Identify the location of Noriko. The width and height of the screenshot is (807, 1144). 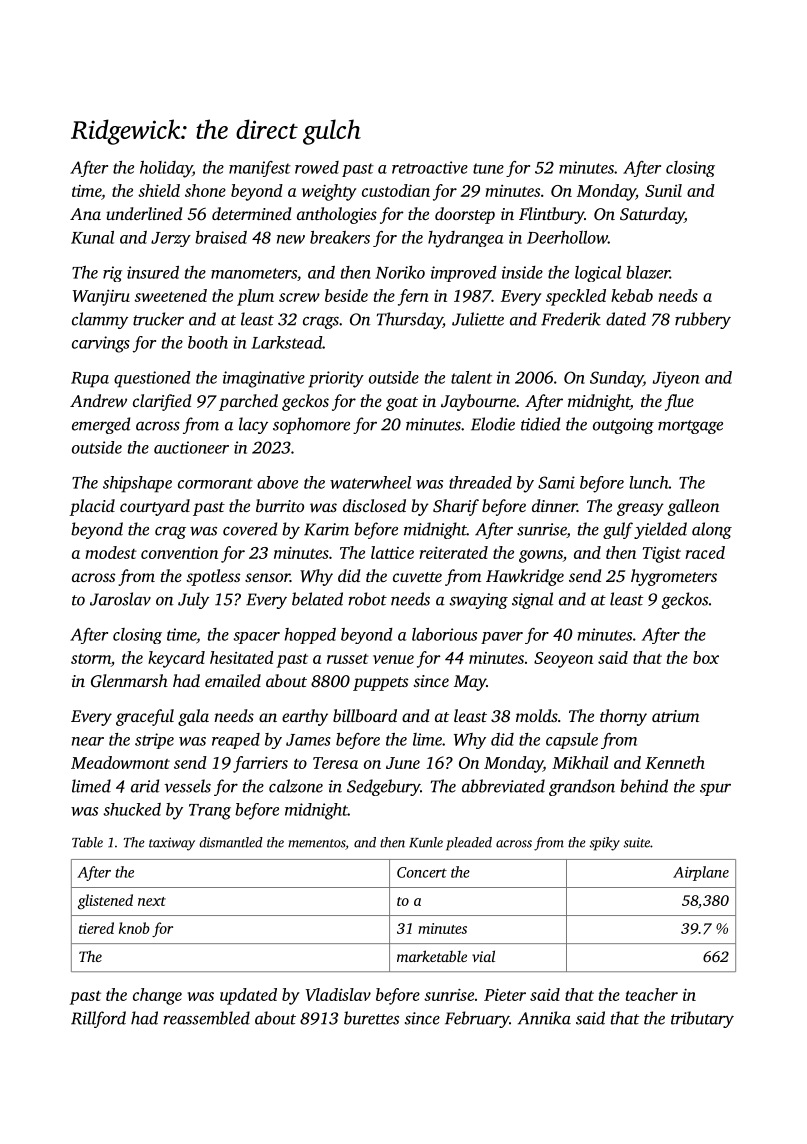
(400, 272).
